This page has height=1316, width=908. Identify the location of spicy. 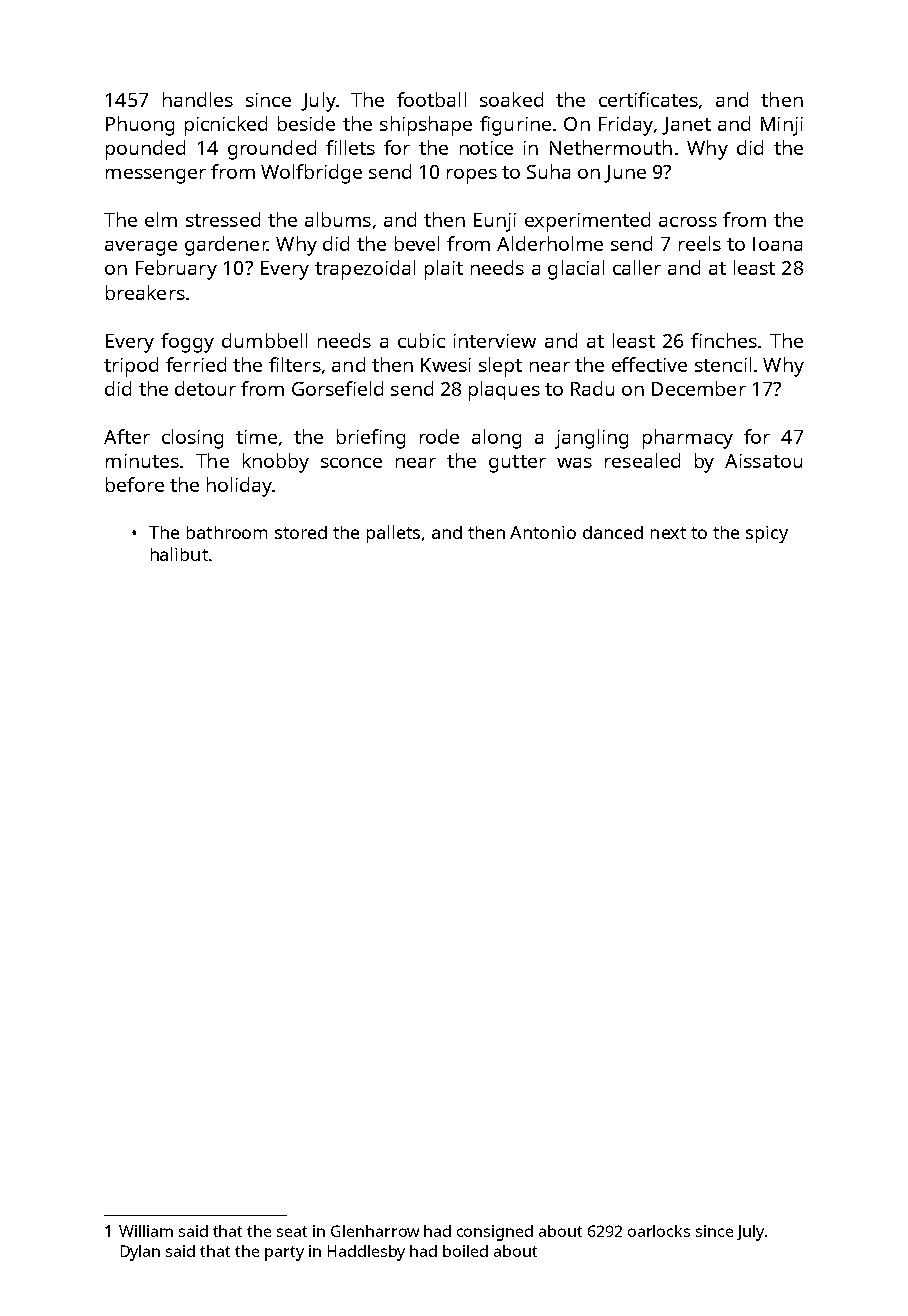
(767, 534).
